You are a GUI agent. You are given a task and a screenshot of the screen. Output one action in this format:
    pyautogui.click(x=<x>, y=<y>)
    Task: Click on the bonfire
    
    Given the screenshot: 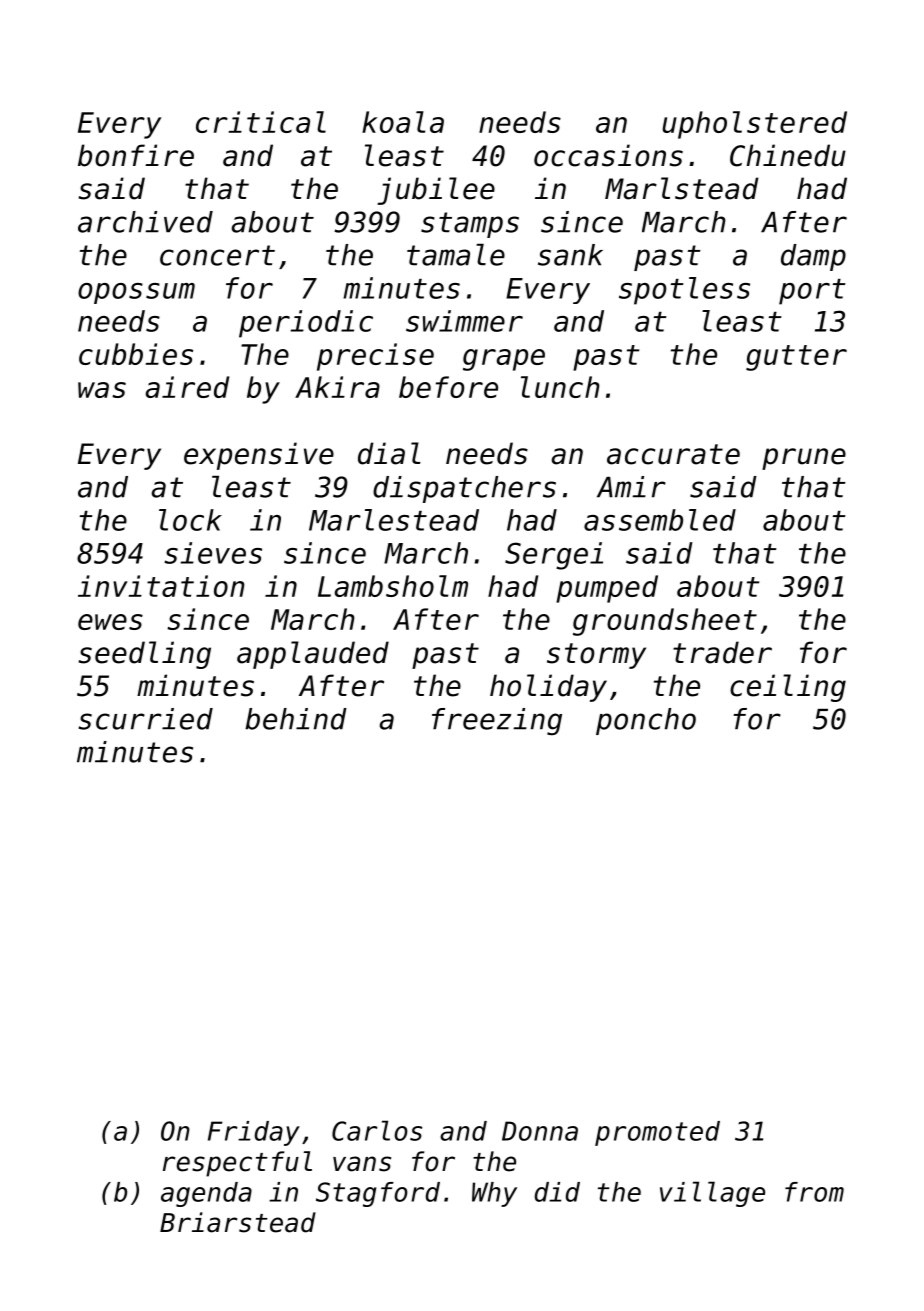 What is the action you would take?
    pyautogui.click(x=136, y=155)
